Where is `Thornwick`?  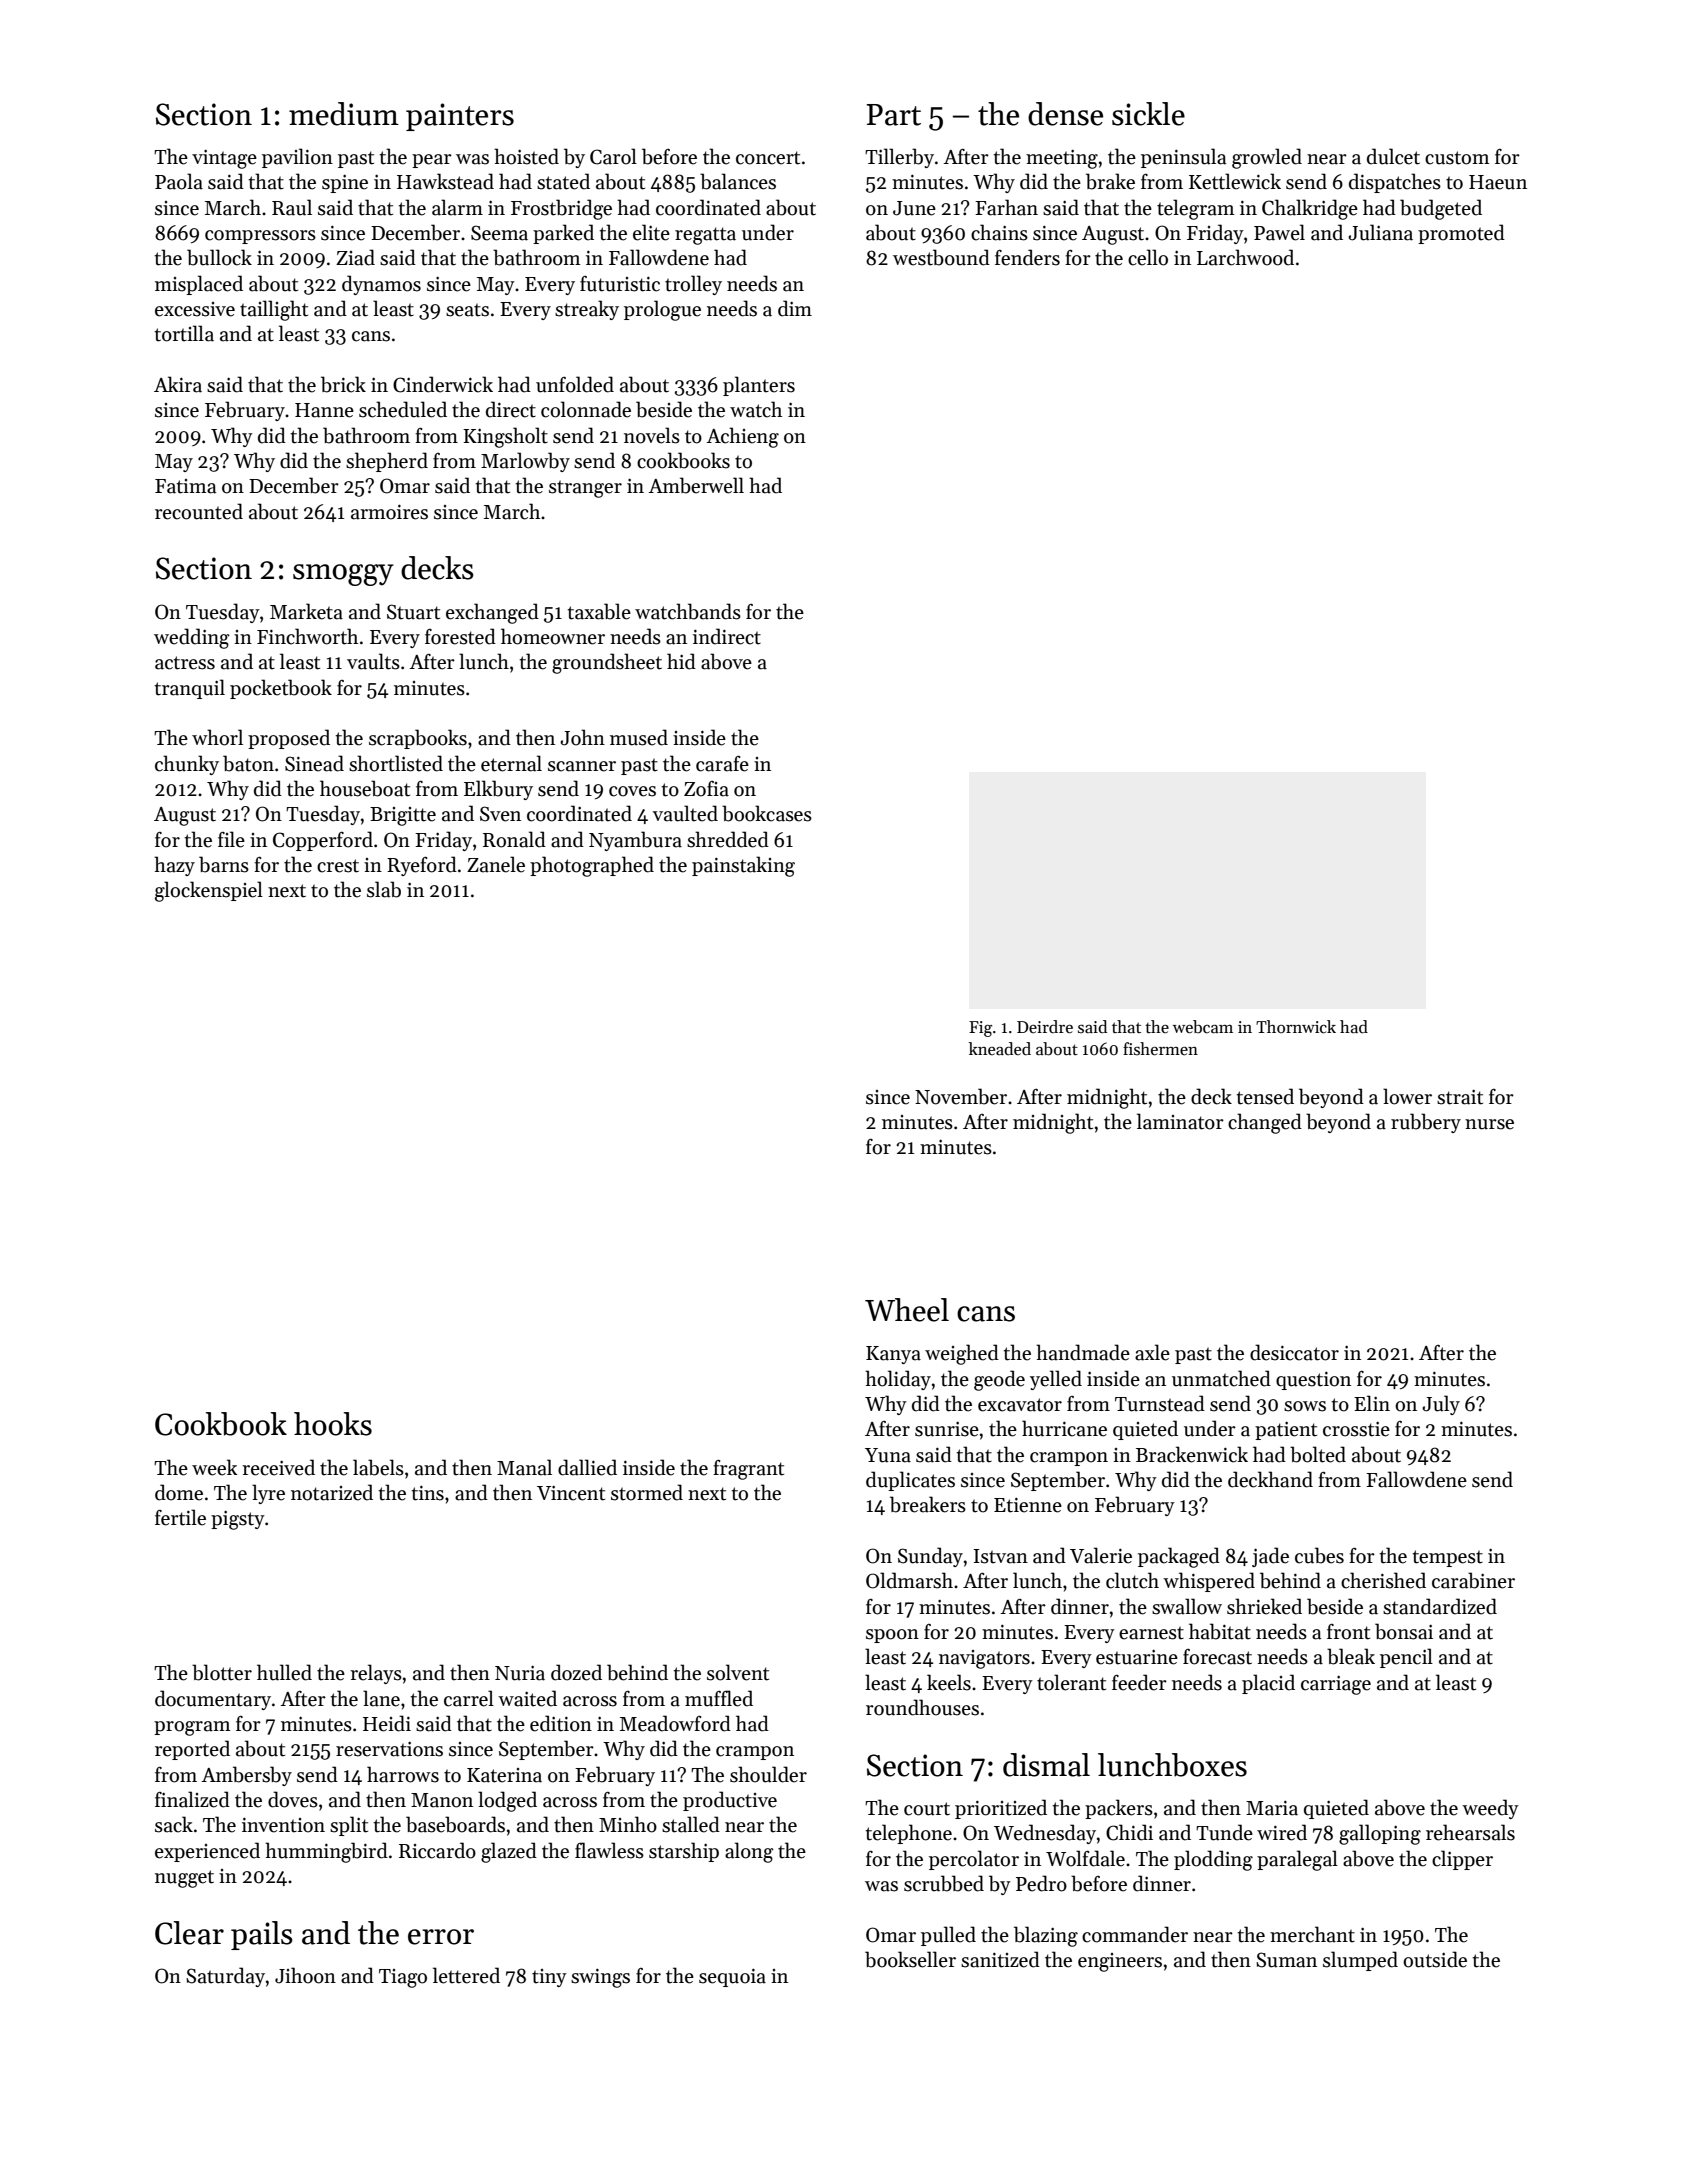
Thornwick is located at coordinates (1296, 1027).
